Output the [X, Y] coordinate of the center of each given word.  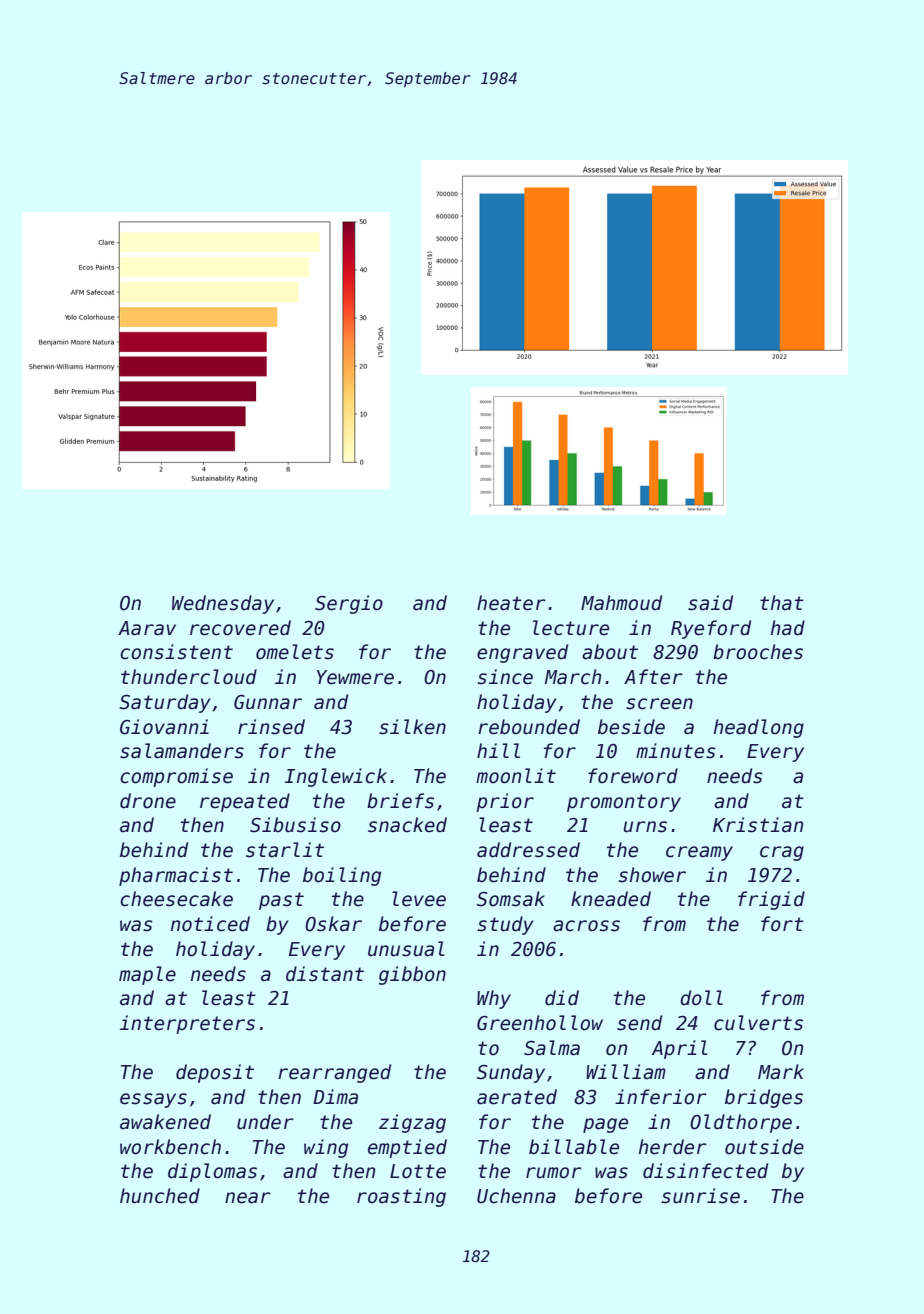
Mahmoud [621, 603]
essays [153, 1100]
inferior [661, 1097]
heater [511, 603]
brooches [758, 652]
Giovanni [164, 727]
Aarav [147, 628]
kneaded [611, 899]
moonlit [516, 776]
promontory [624, 803]
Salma [552, 1048]
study [506, 925]
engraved [522, 653]
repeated [245, 802]
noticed [210, 924]
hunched [160, 1196]
